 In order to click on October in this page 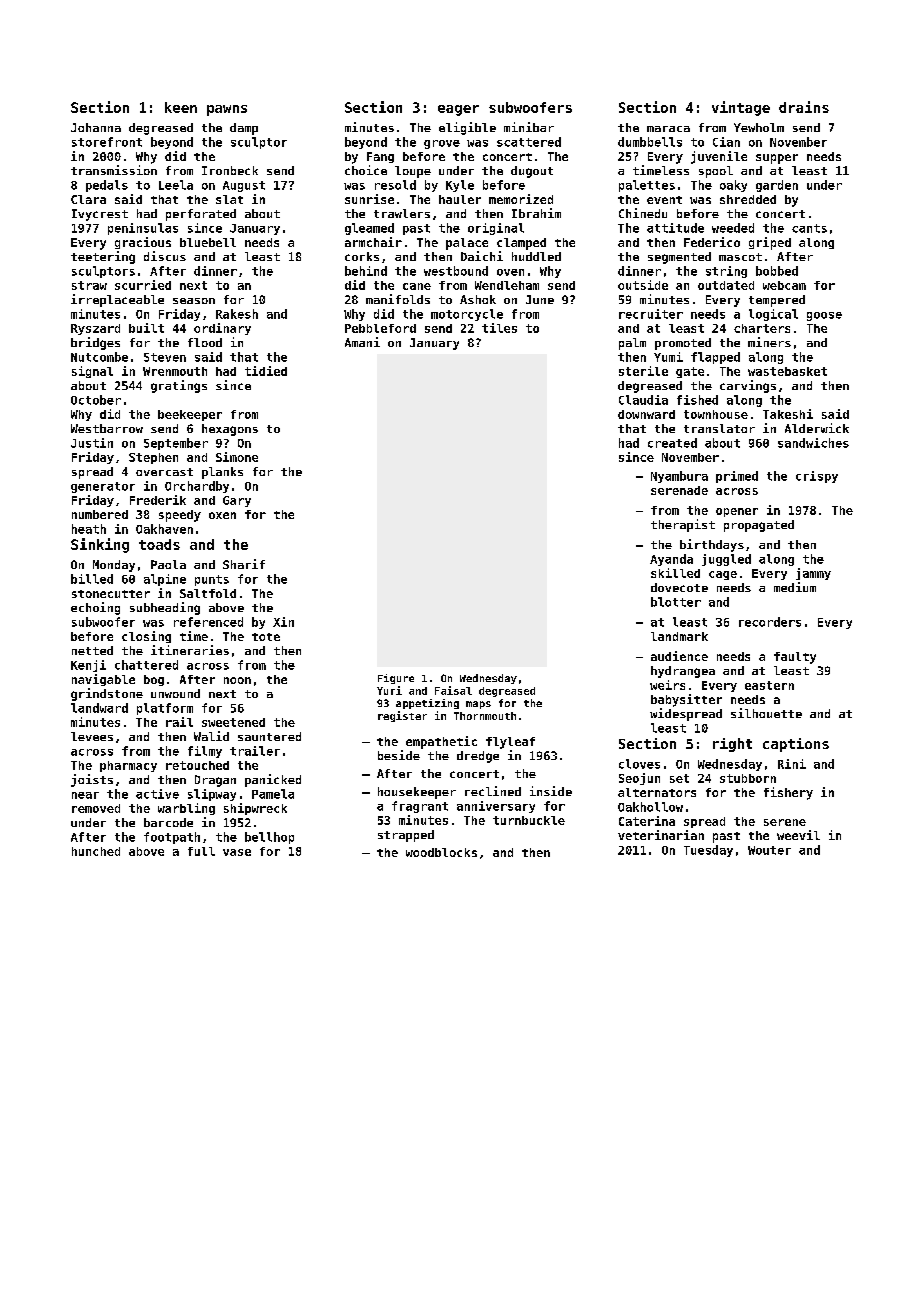, I will do `click(96, 400)`.
